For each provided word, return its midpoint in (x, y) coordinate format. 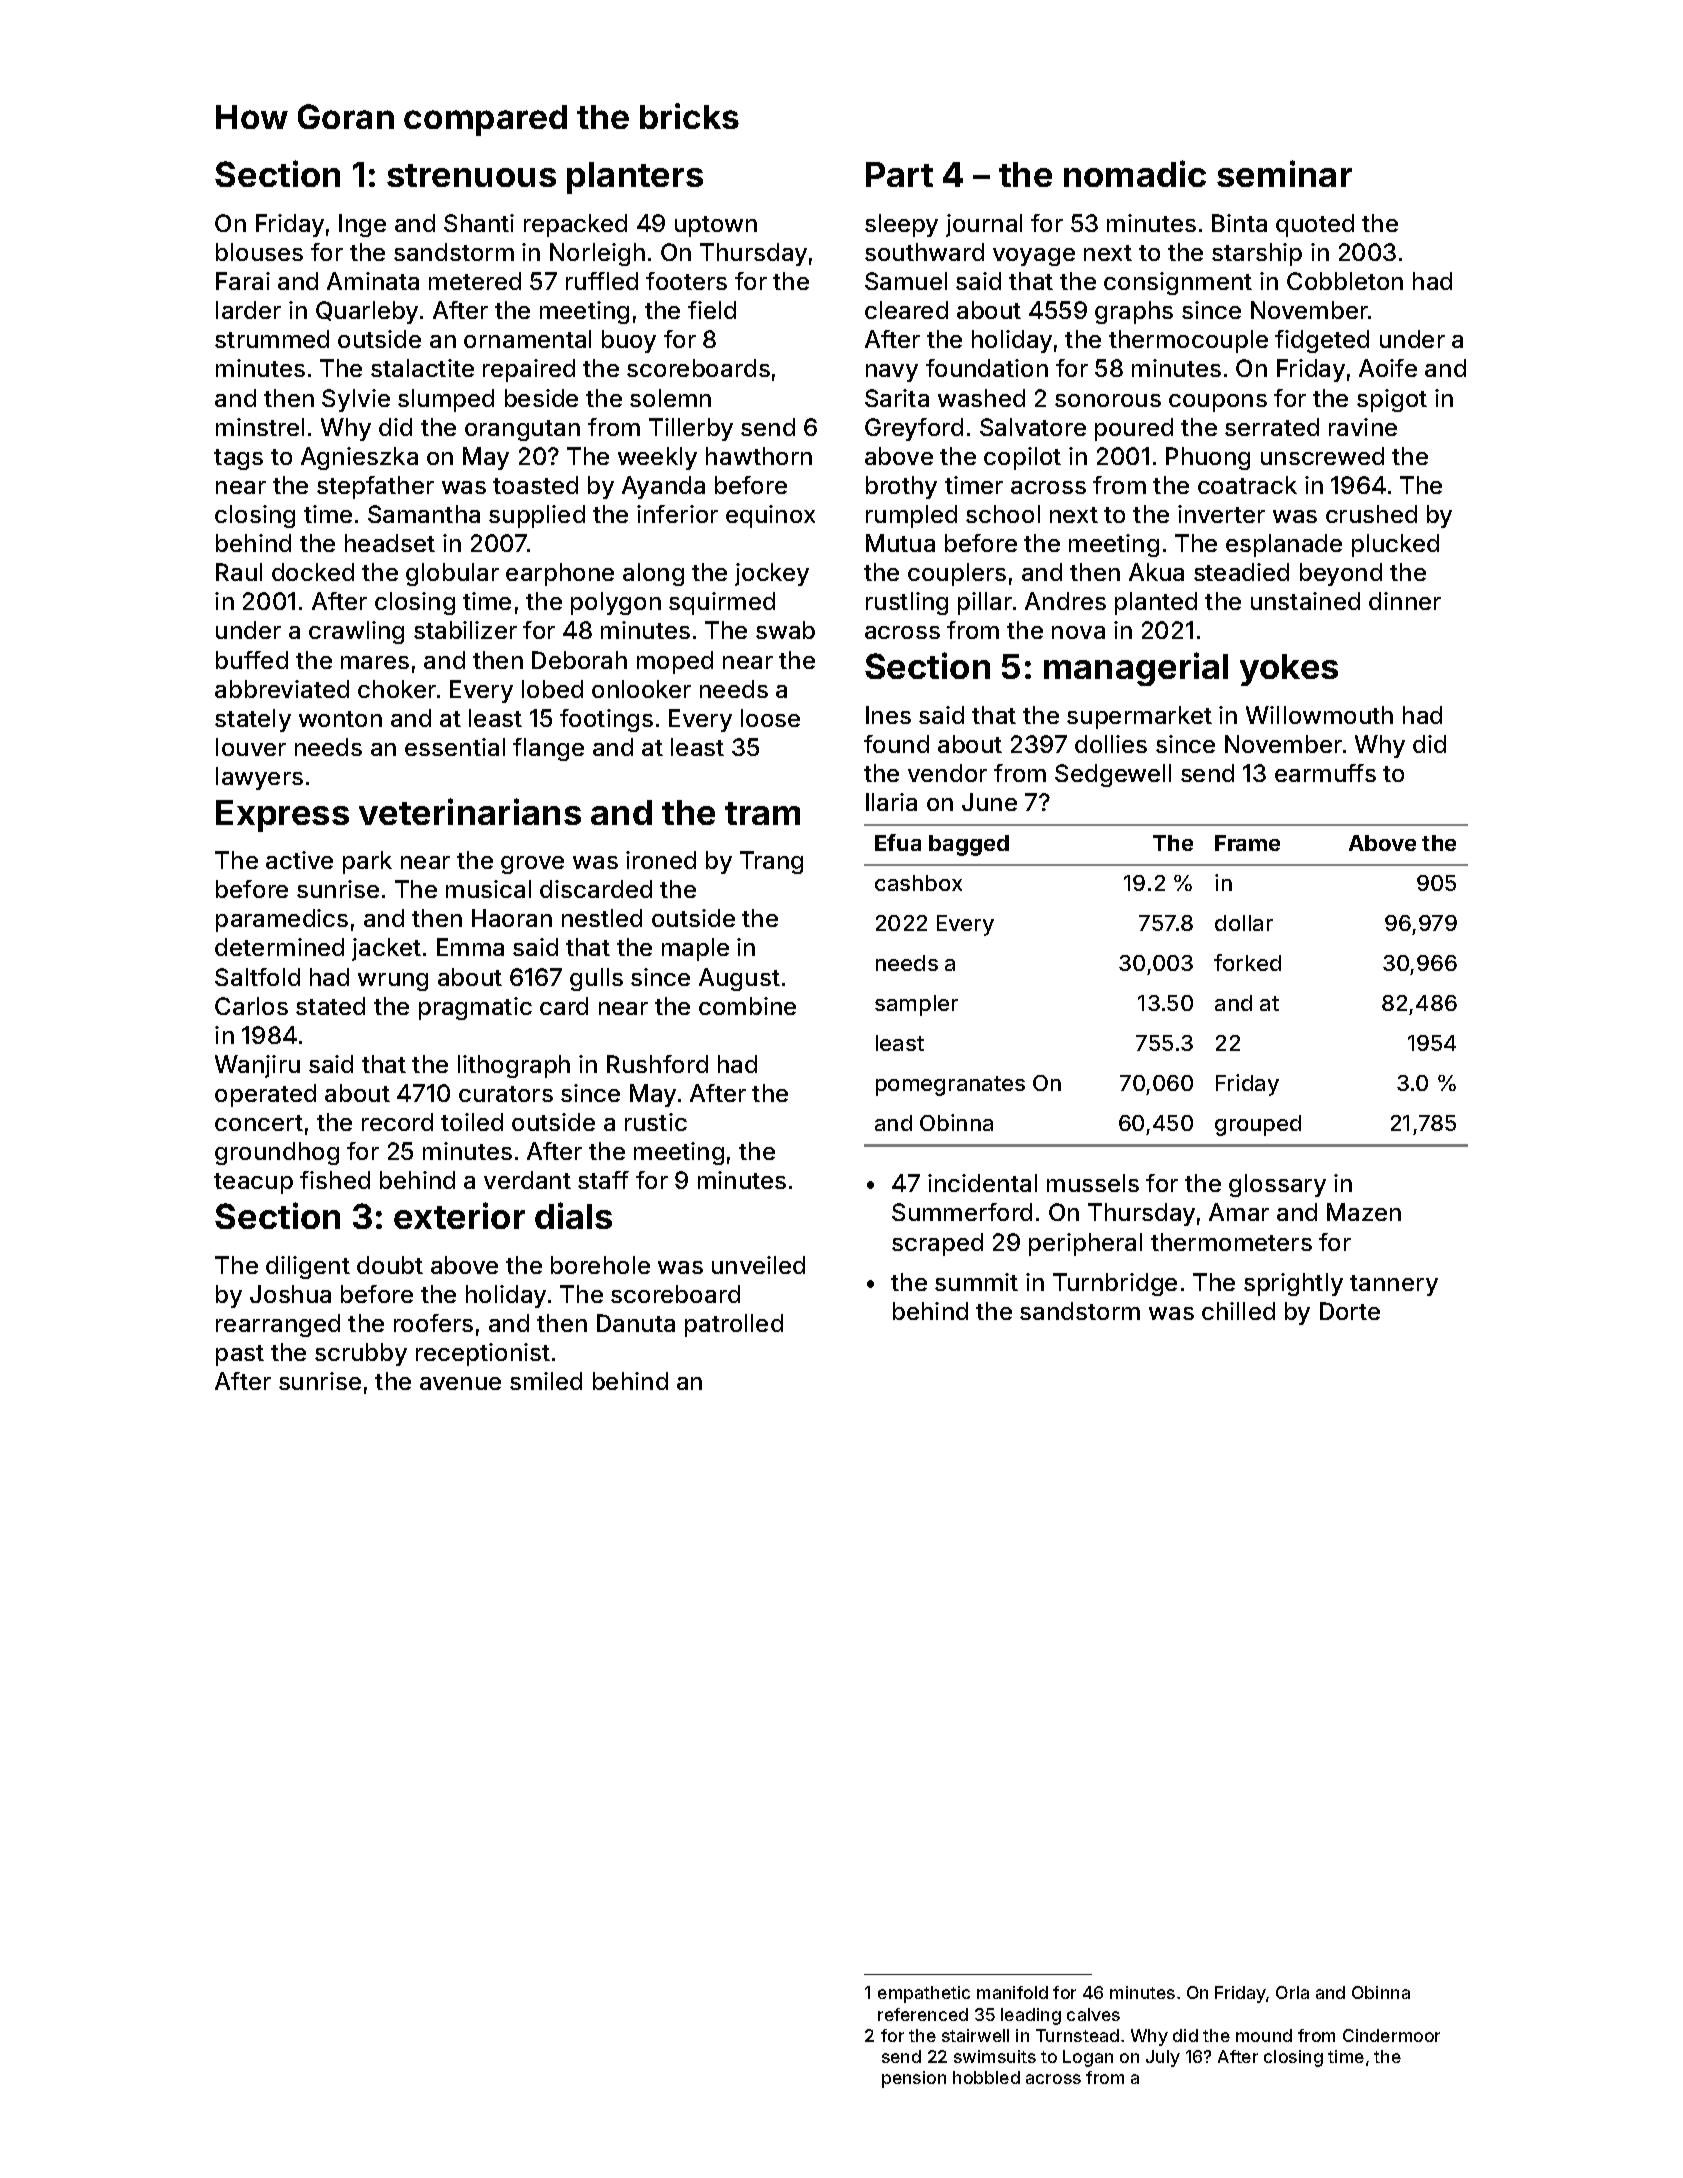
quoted (1315, 225)
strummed (272, 339)
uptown (716, 226)
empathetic (924, 1994)
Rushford (657, 1064)
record (397, 1122)
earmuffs (1325, 773)
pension (914, 2079)
